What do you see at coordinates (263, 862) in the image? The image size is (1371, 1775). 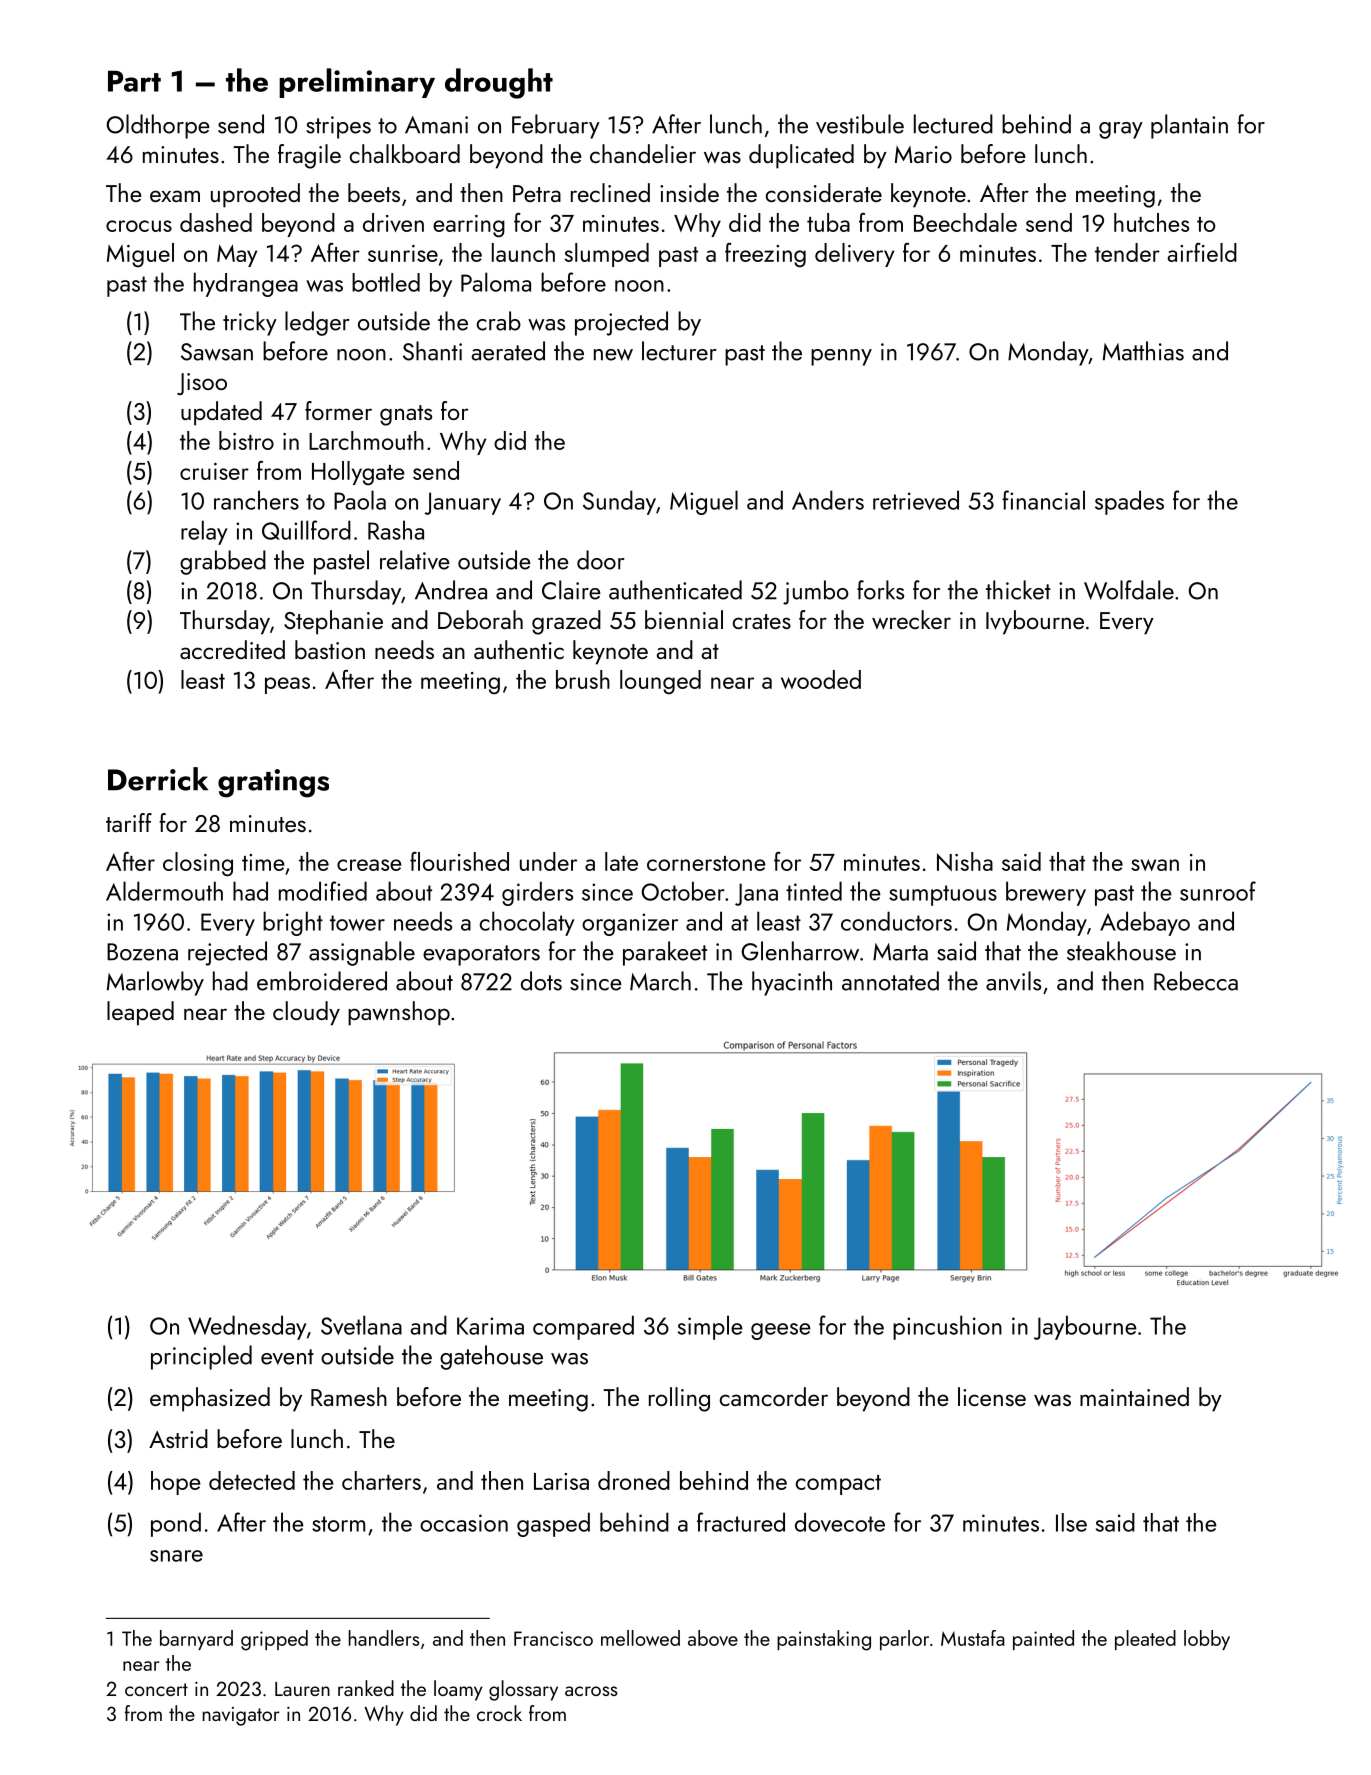 I see `time` at bounding box center [263, 862].
